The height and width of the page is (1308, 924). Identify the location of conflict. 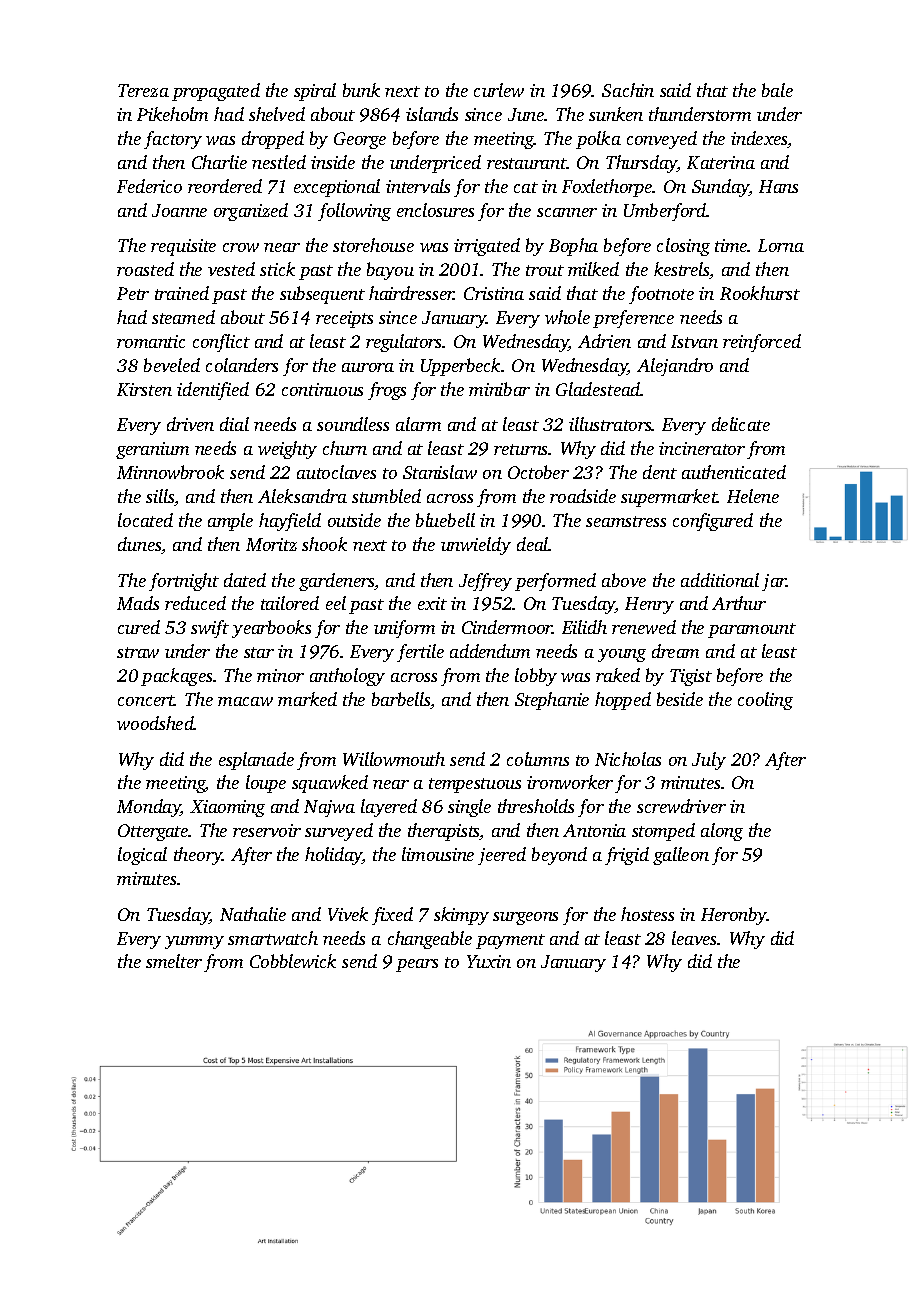
(221, 343).
